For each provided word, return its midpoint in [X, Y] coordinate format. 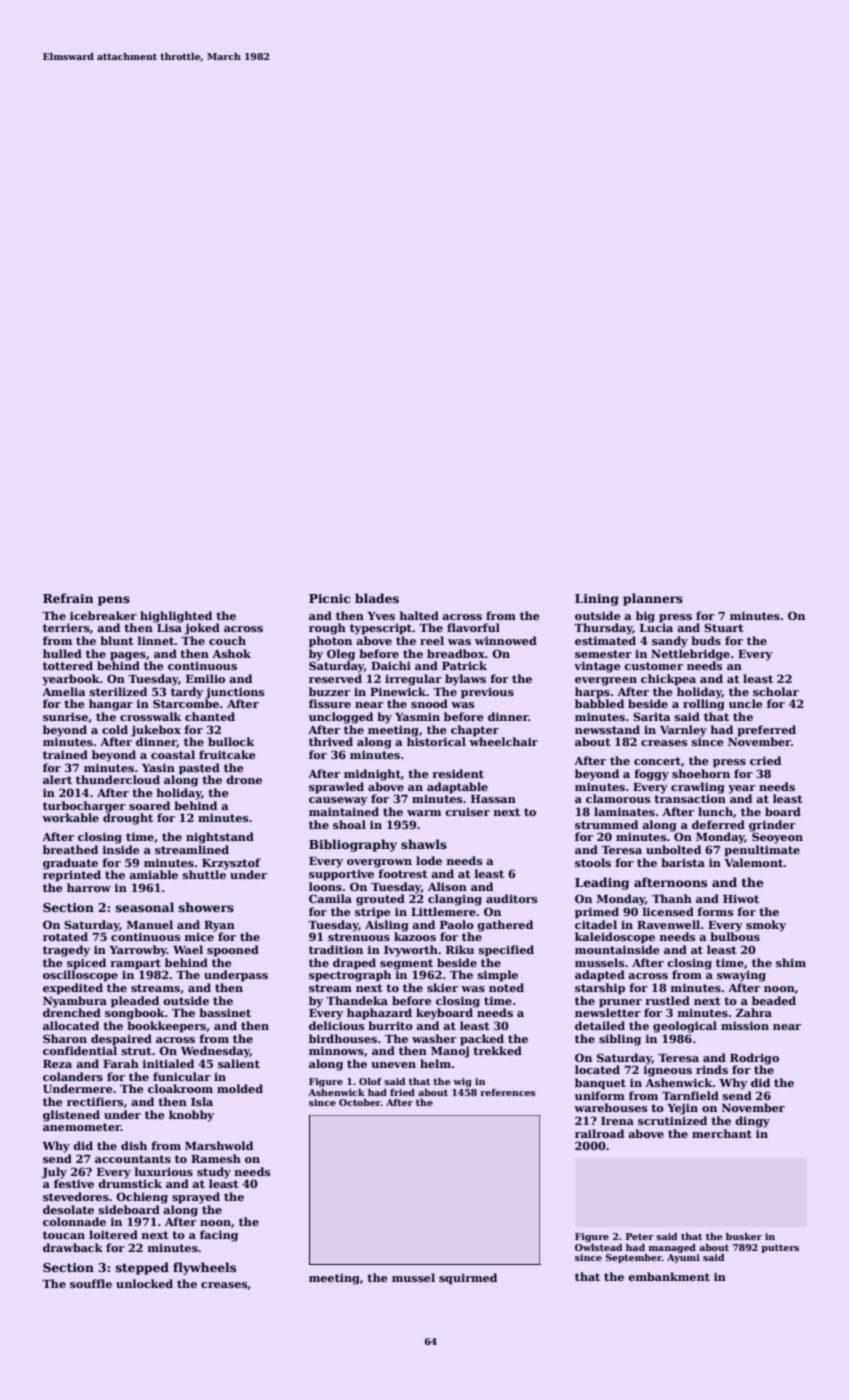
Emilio [205, 678]
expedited [73, 989]
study [214, 1173]
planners [653, 599]
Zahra [754, 1012]
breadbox [456, 653]
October [360, 1102]
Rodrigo [754, 1059]
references [508, 1092]
